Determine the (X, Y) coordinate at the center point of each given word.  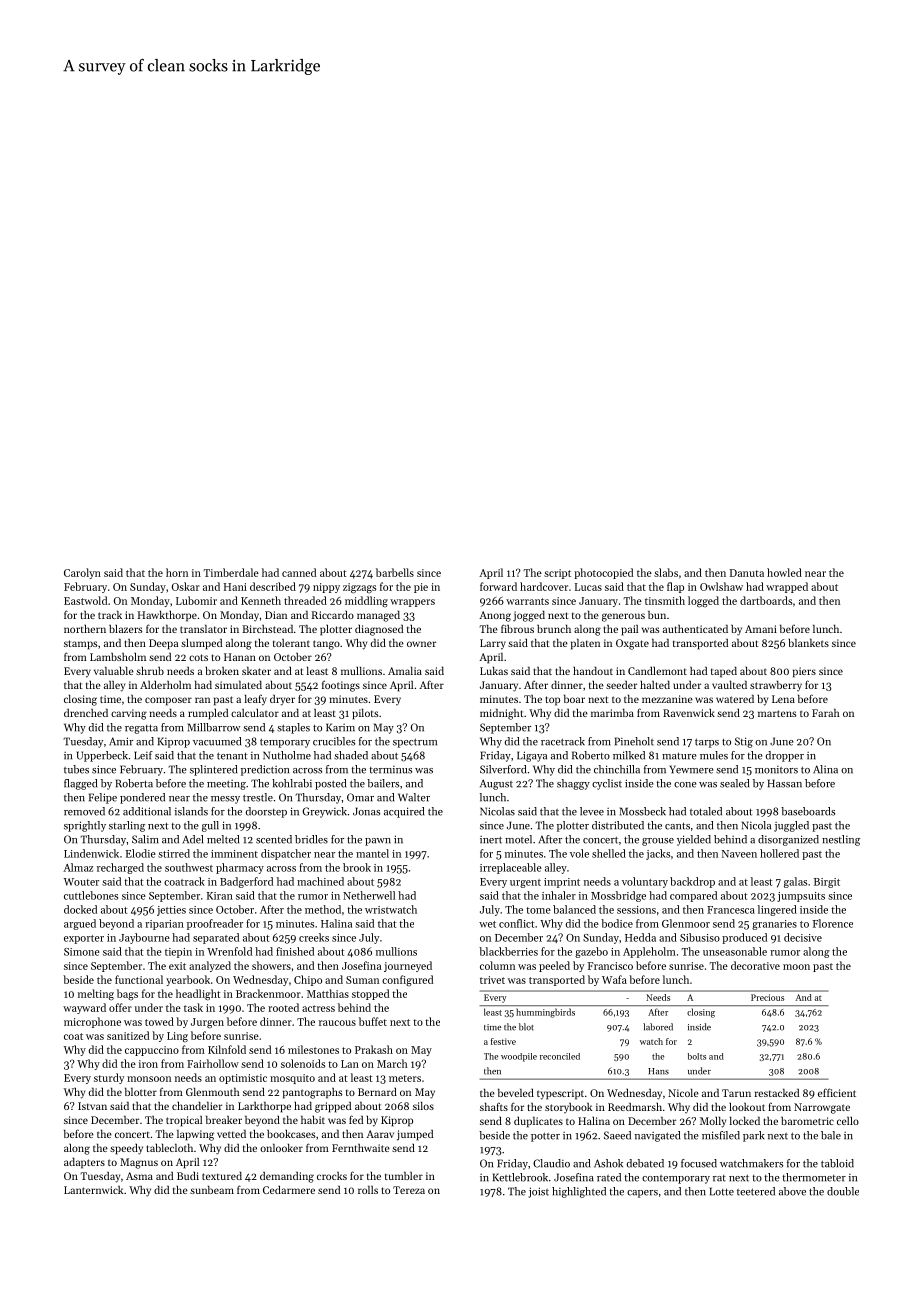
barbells (395, 572)
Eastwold (85, 600)
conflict (517, 923)
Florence (833, 923)
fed (356, 1119)
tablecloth (169, 1147)
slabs (666, 572)
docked (80, 909)
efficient (837, 1092)
